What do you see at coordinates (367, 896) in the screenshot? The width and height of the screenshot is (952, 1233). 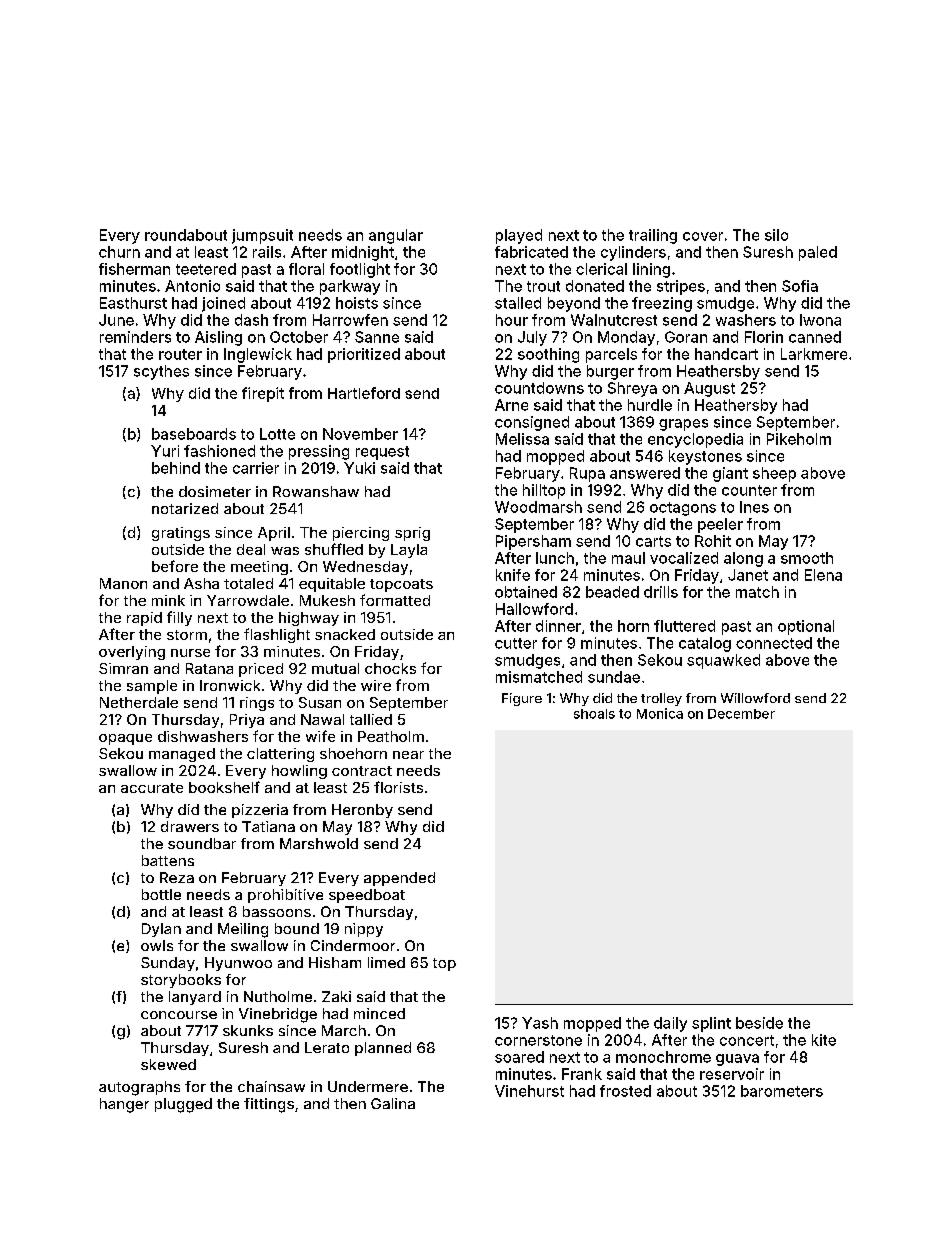 I see `speedboat` at bounding box center [367, 896].
